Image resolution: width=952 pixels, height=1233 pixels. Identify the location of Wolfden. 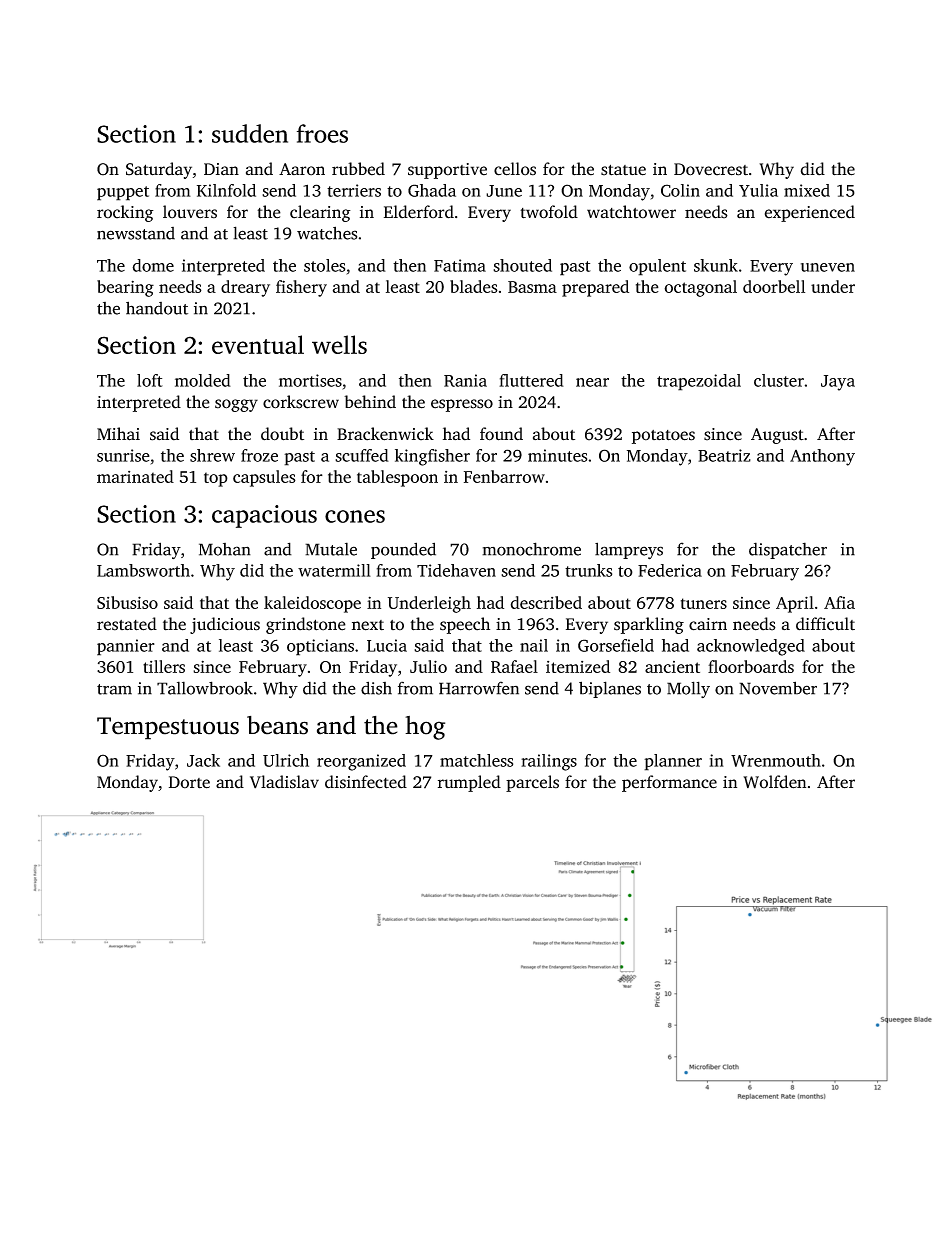
(774, 782).
